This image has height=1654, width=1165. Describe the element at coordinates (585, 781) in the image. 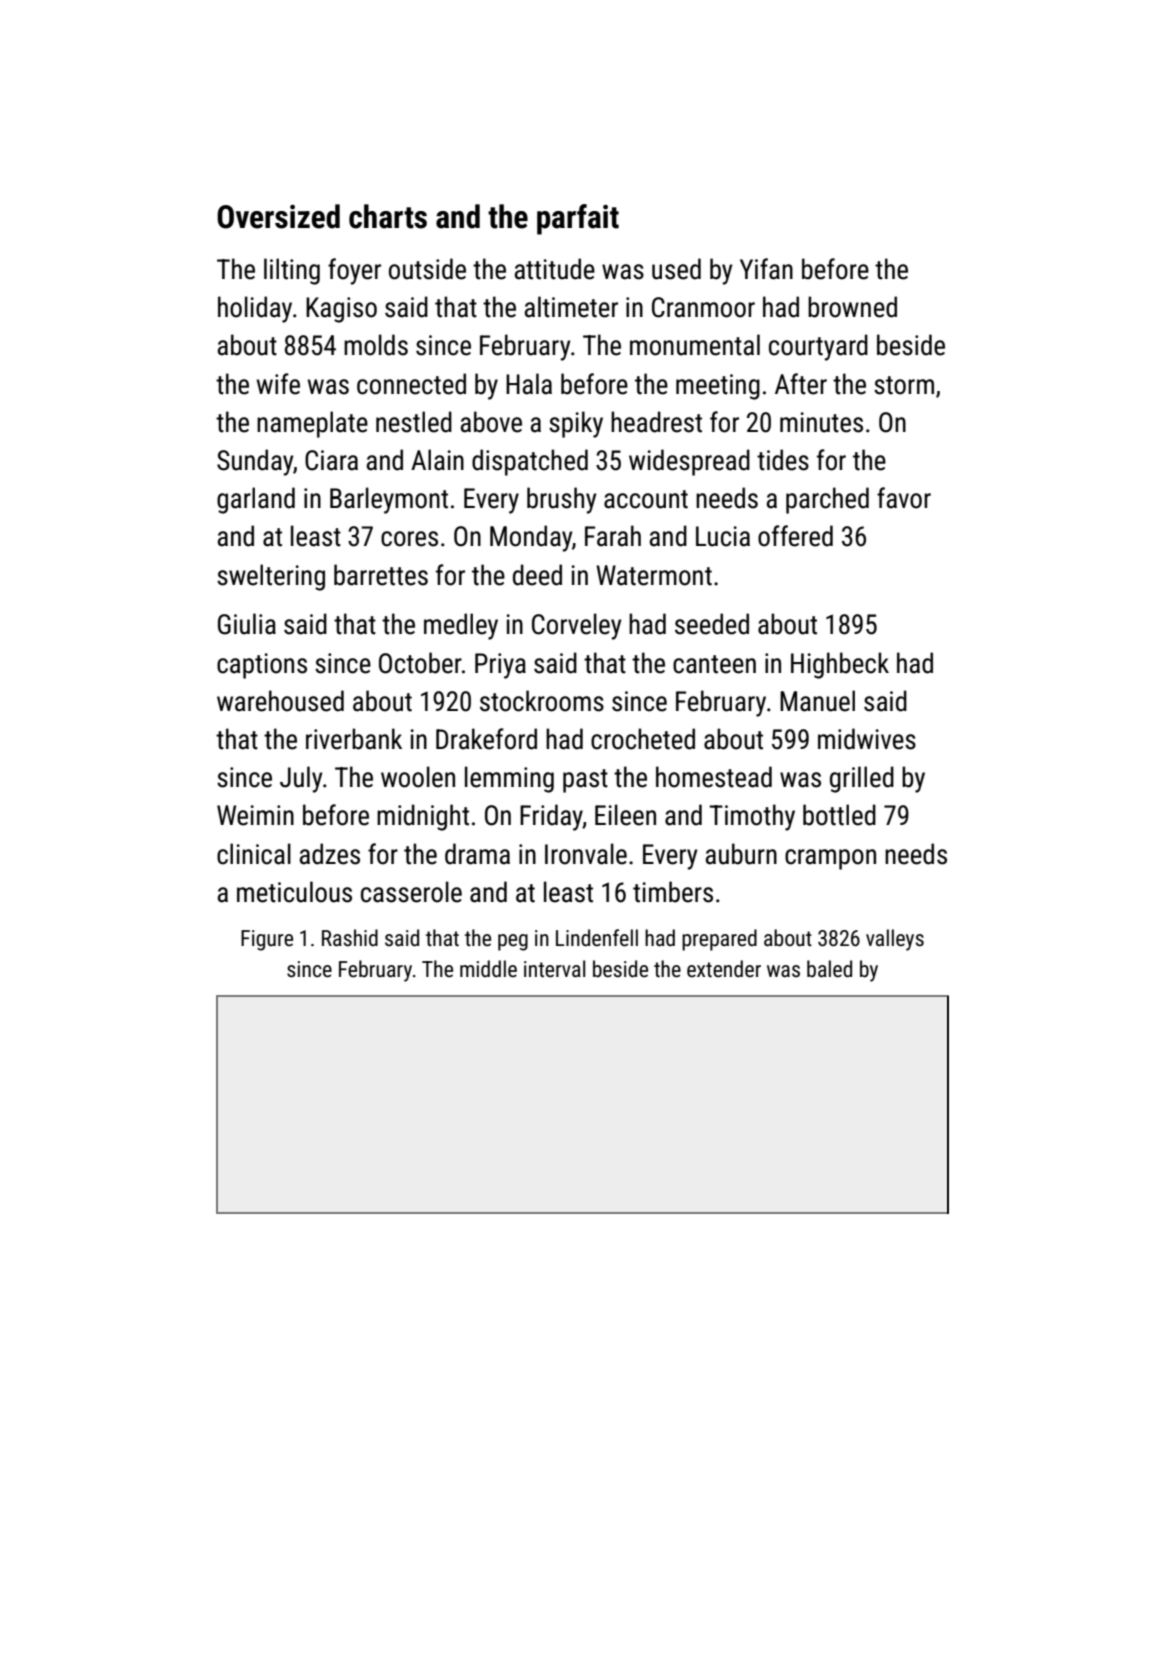

I see `past` at that location.
